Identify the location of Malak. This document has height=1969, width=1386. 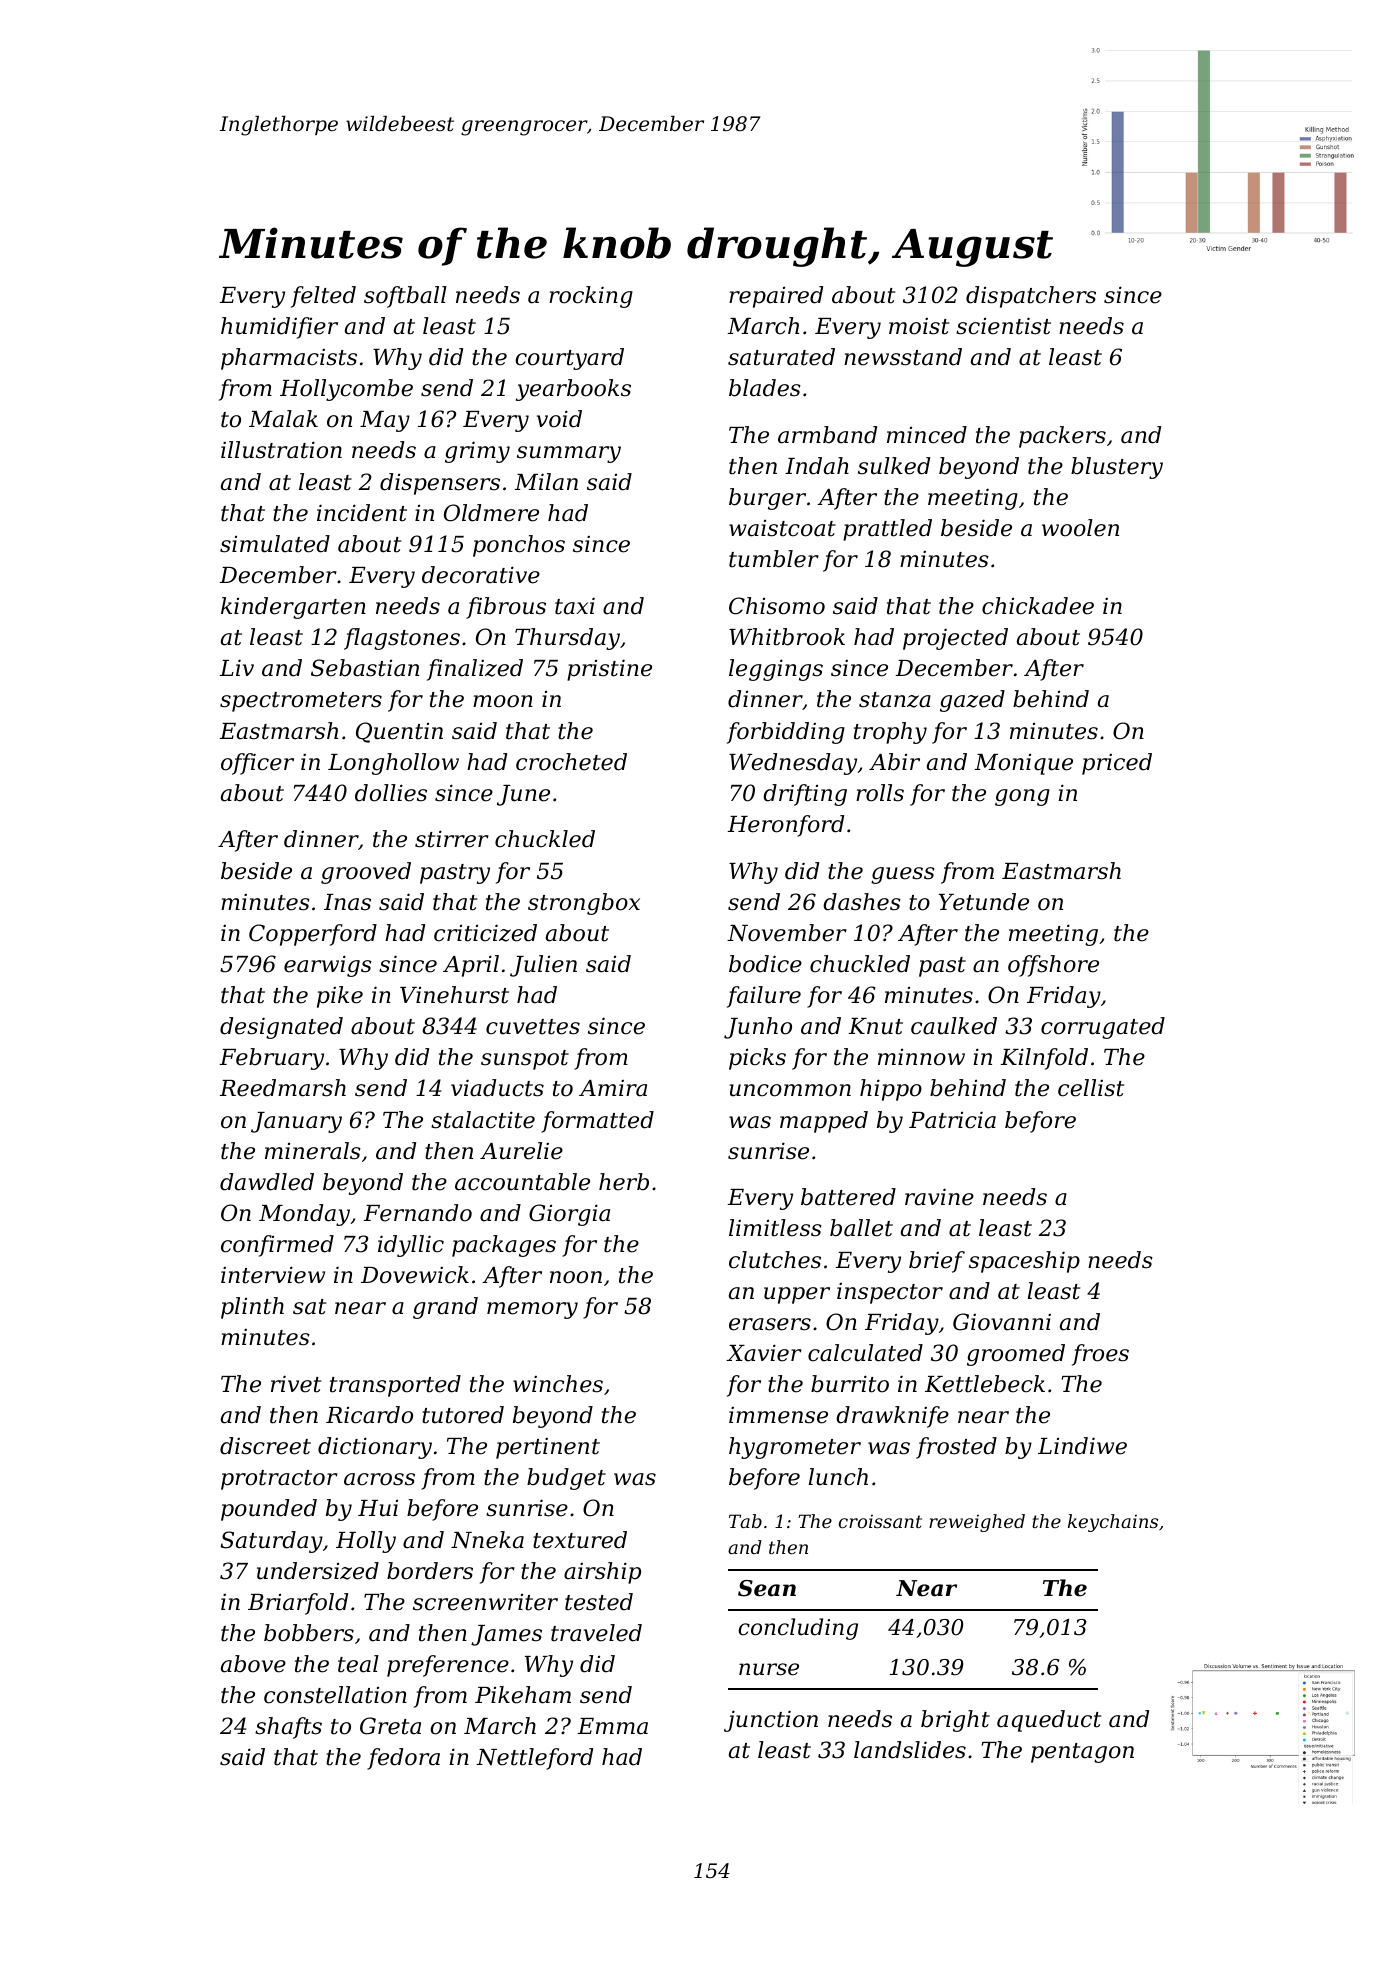
(283, 419).
